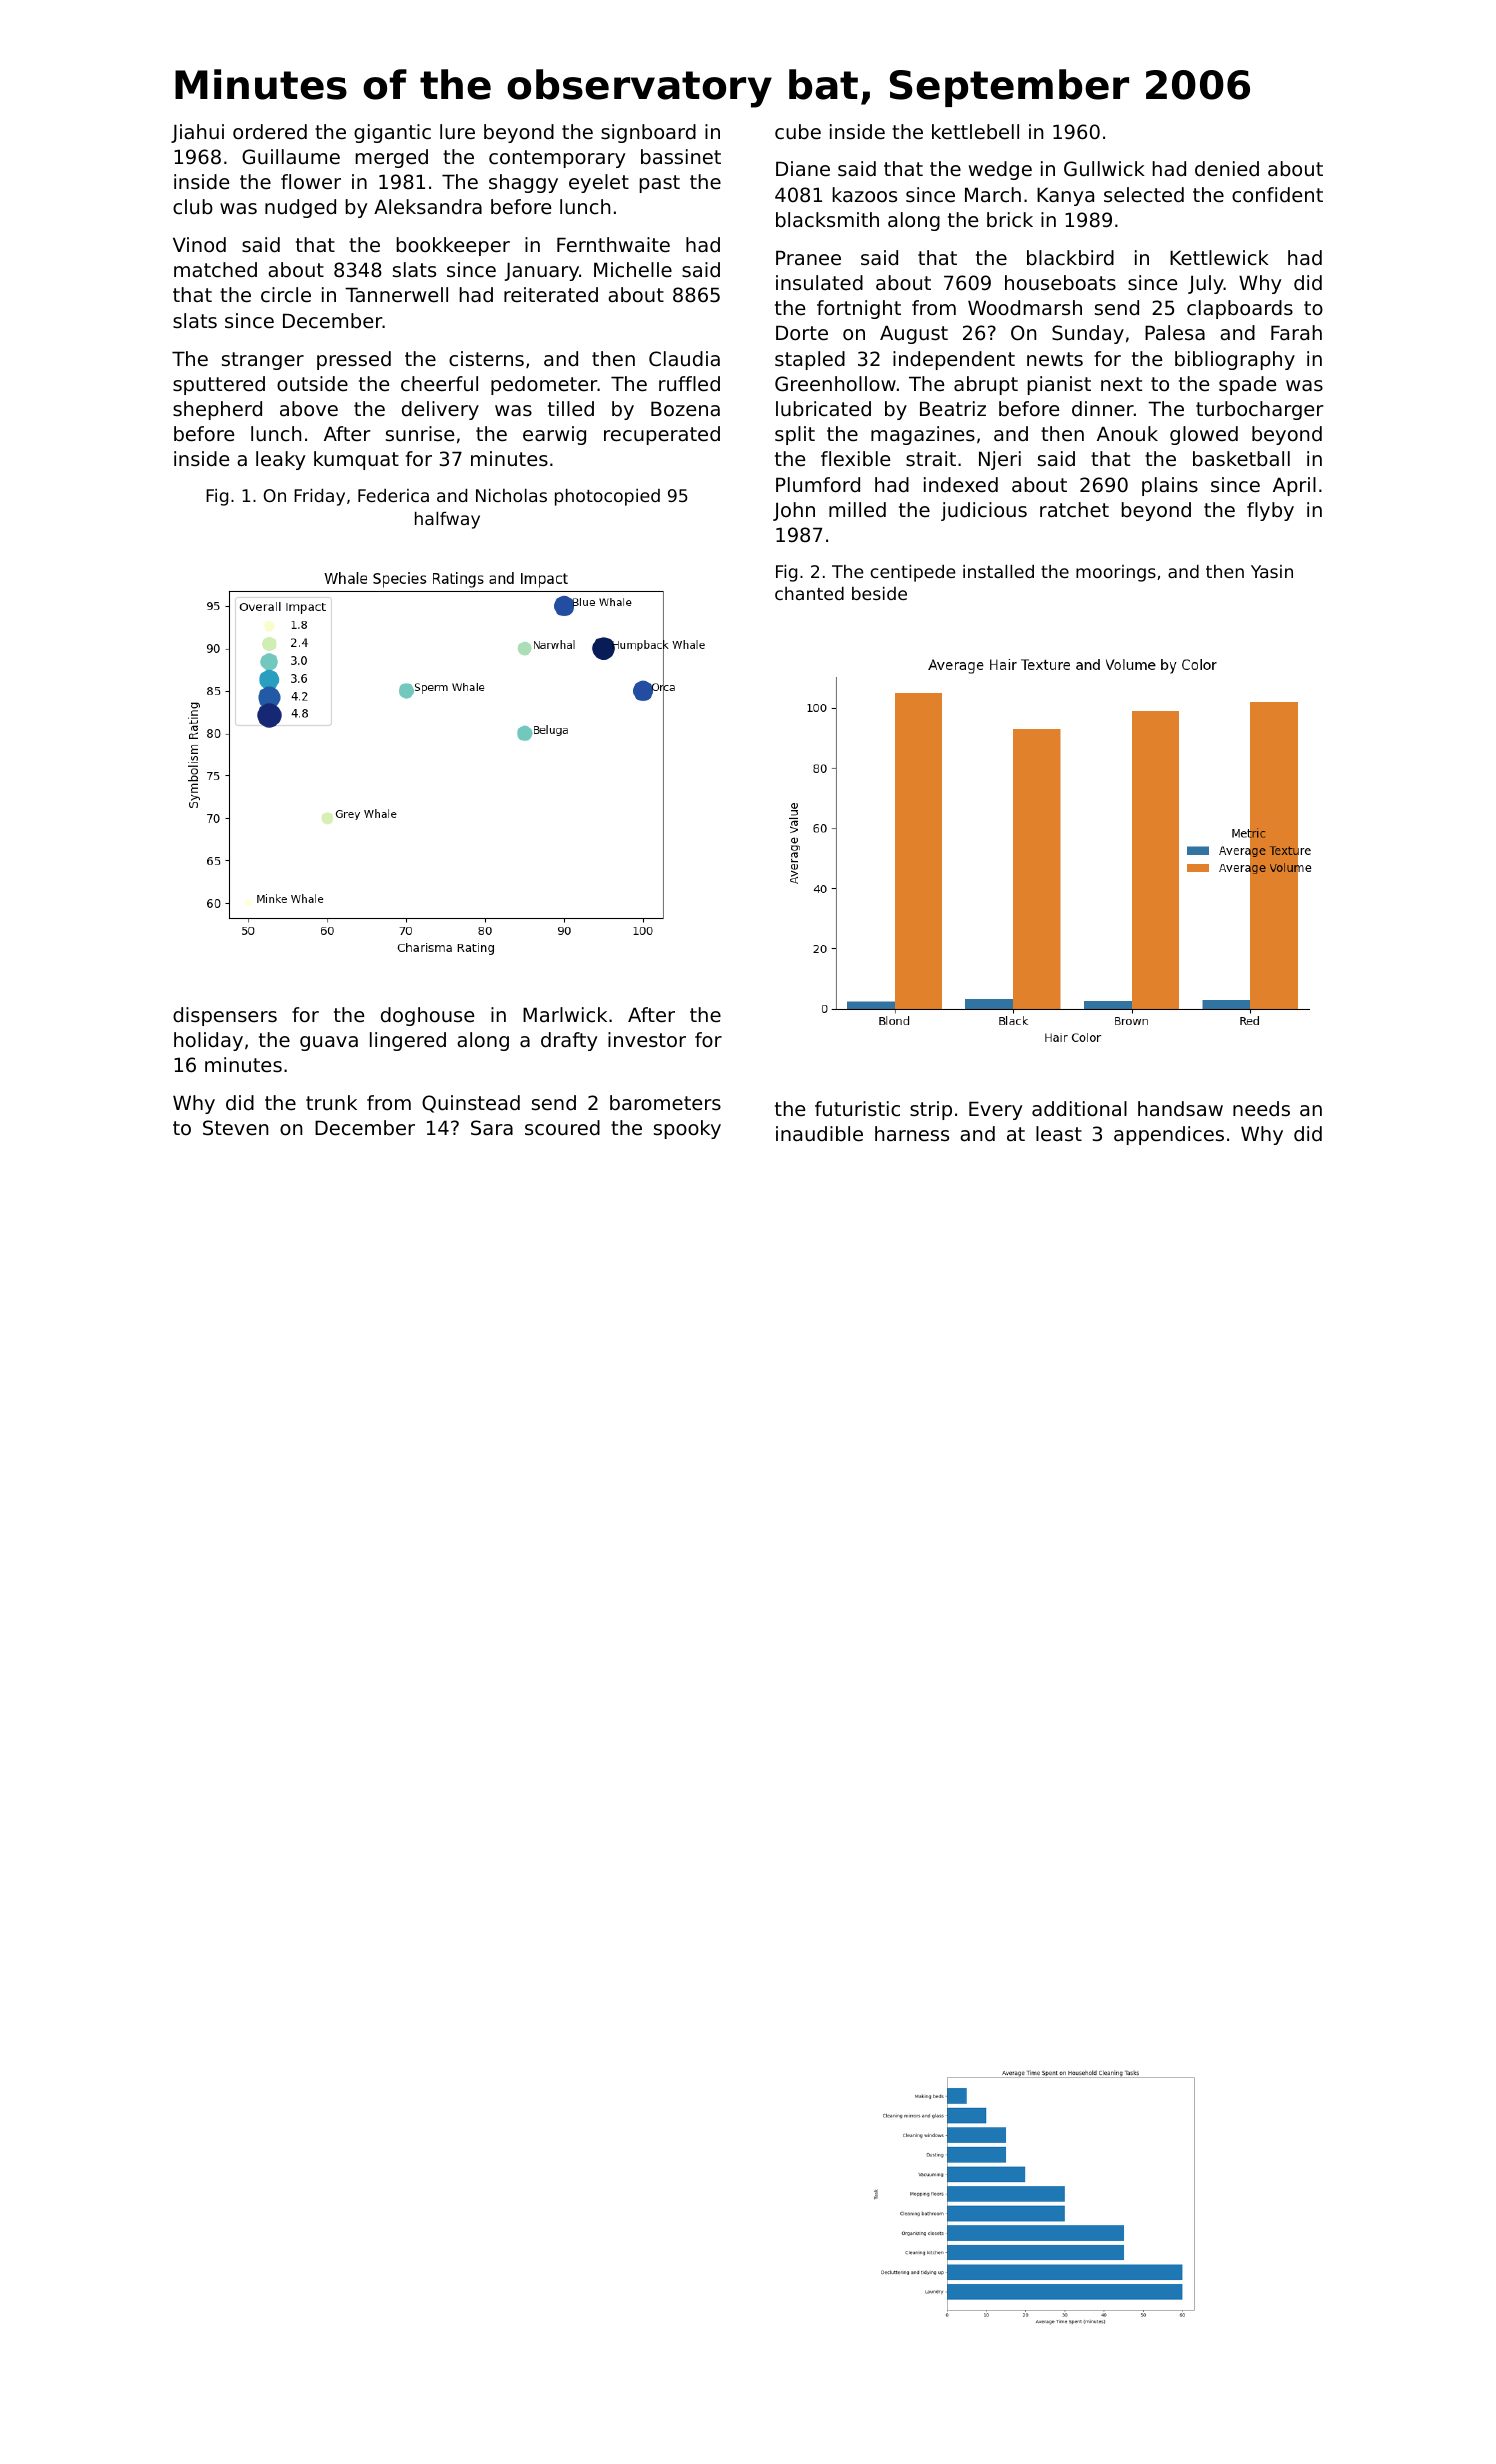 Image resolution: width=1496 pixels, height=2464 pixels. I want to click on inaudible, so click(819, 1134).
